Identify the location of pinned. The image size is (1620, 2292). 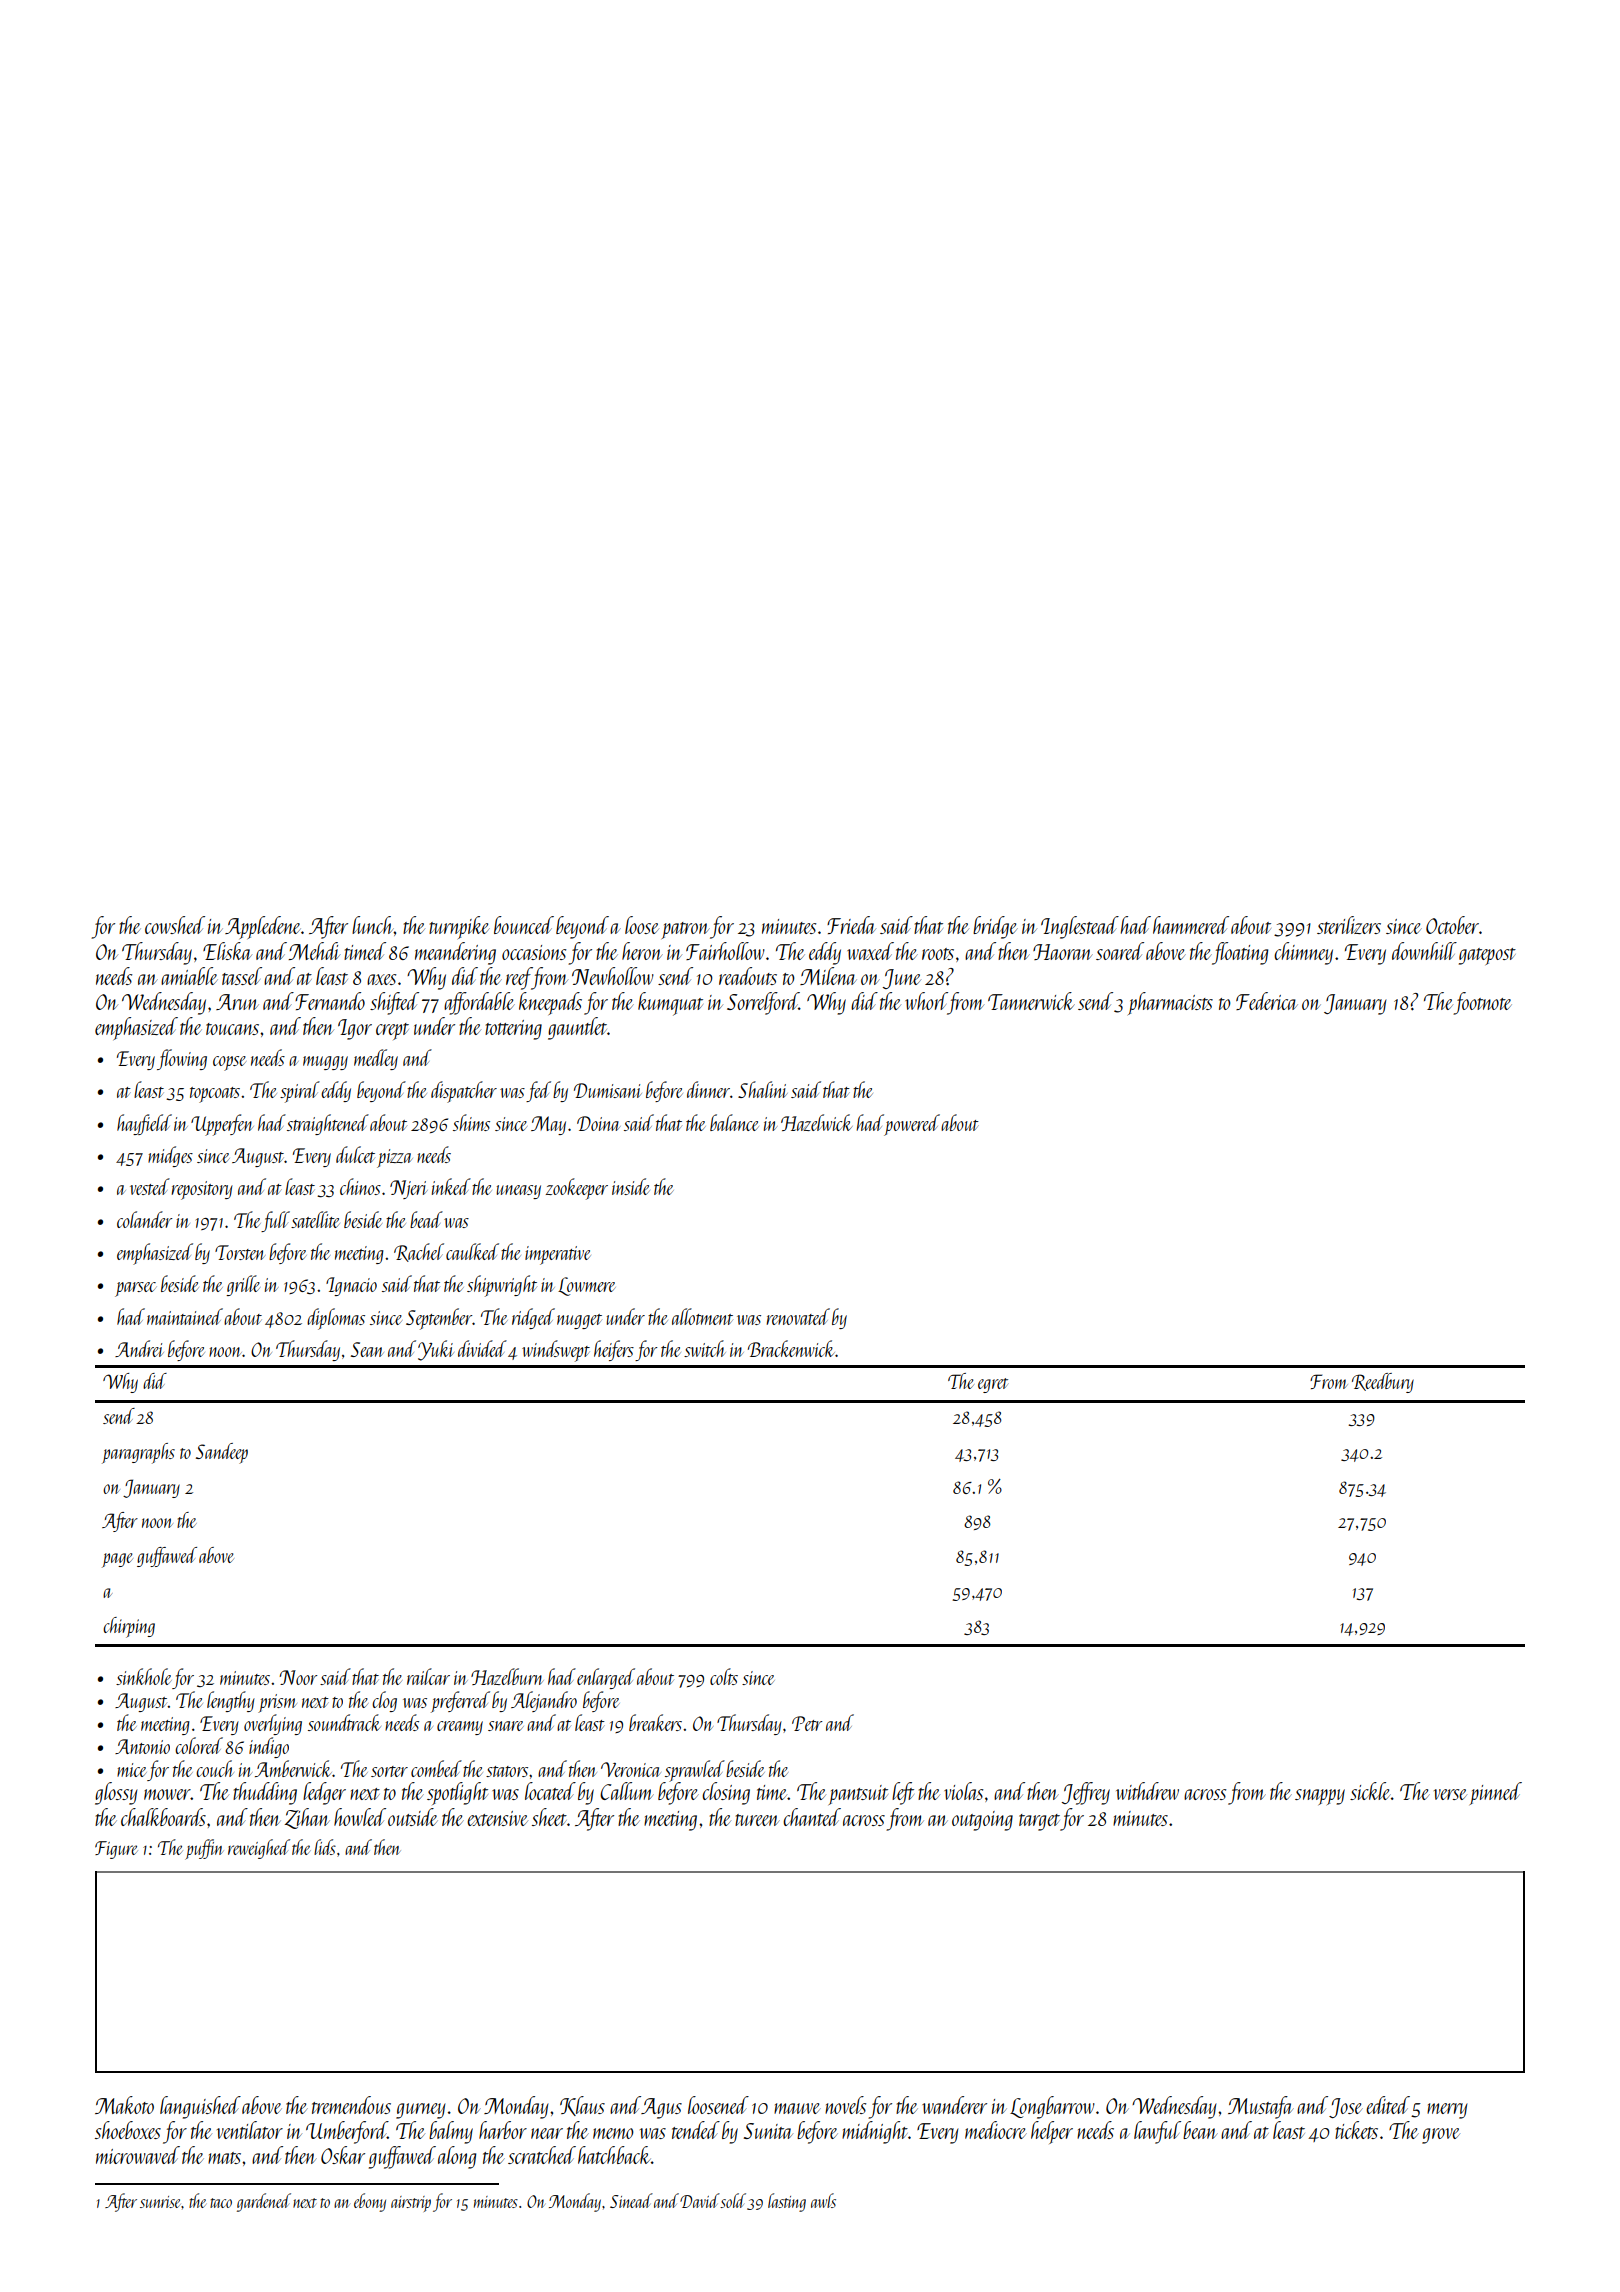
(1496, 1793).
